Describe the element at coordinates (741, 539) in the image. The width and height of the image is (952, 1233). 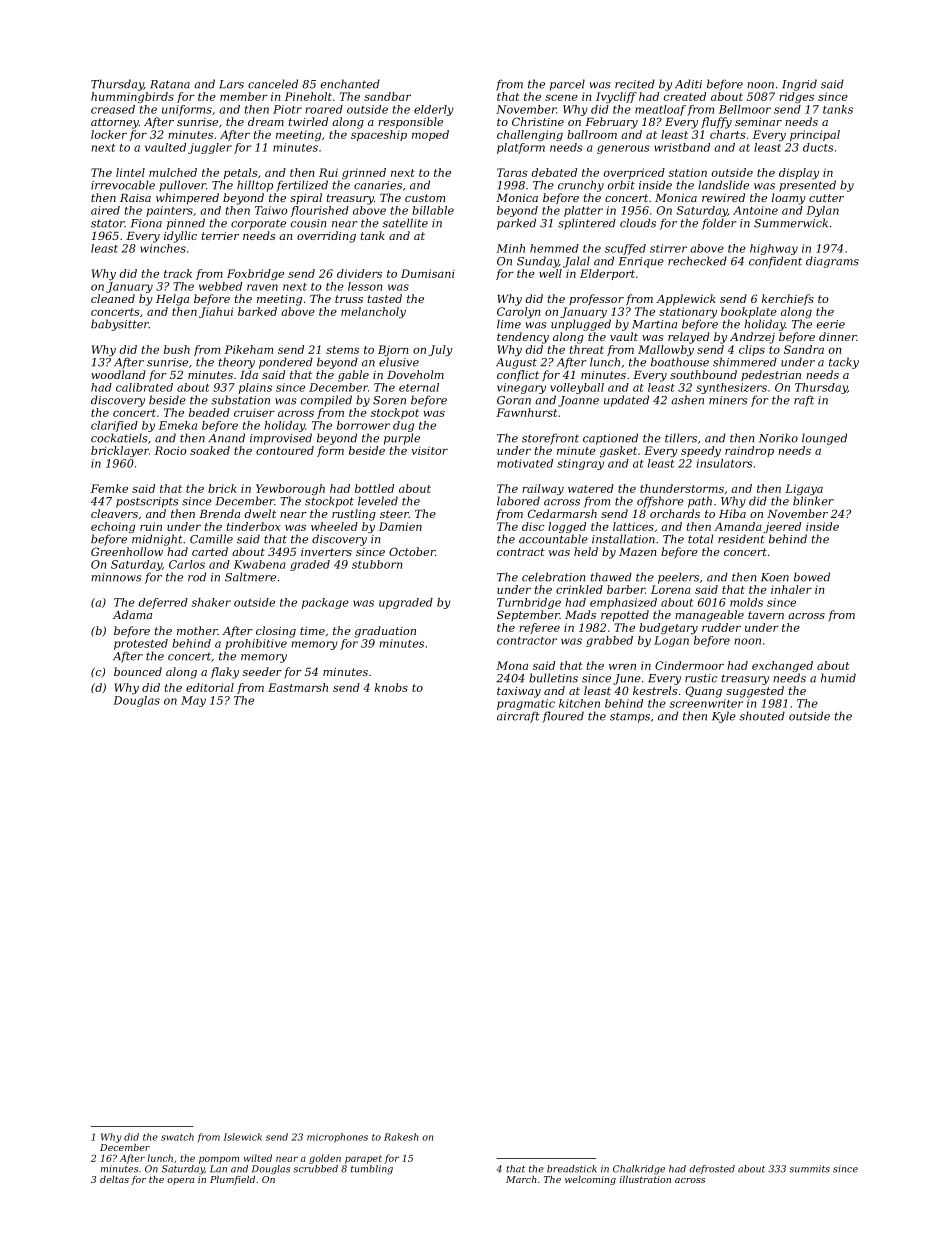
I see `resident` at that location.
